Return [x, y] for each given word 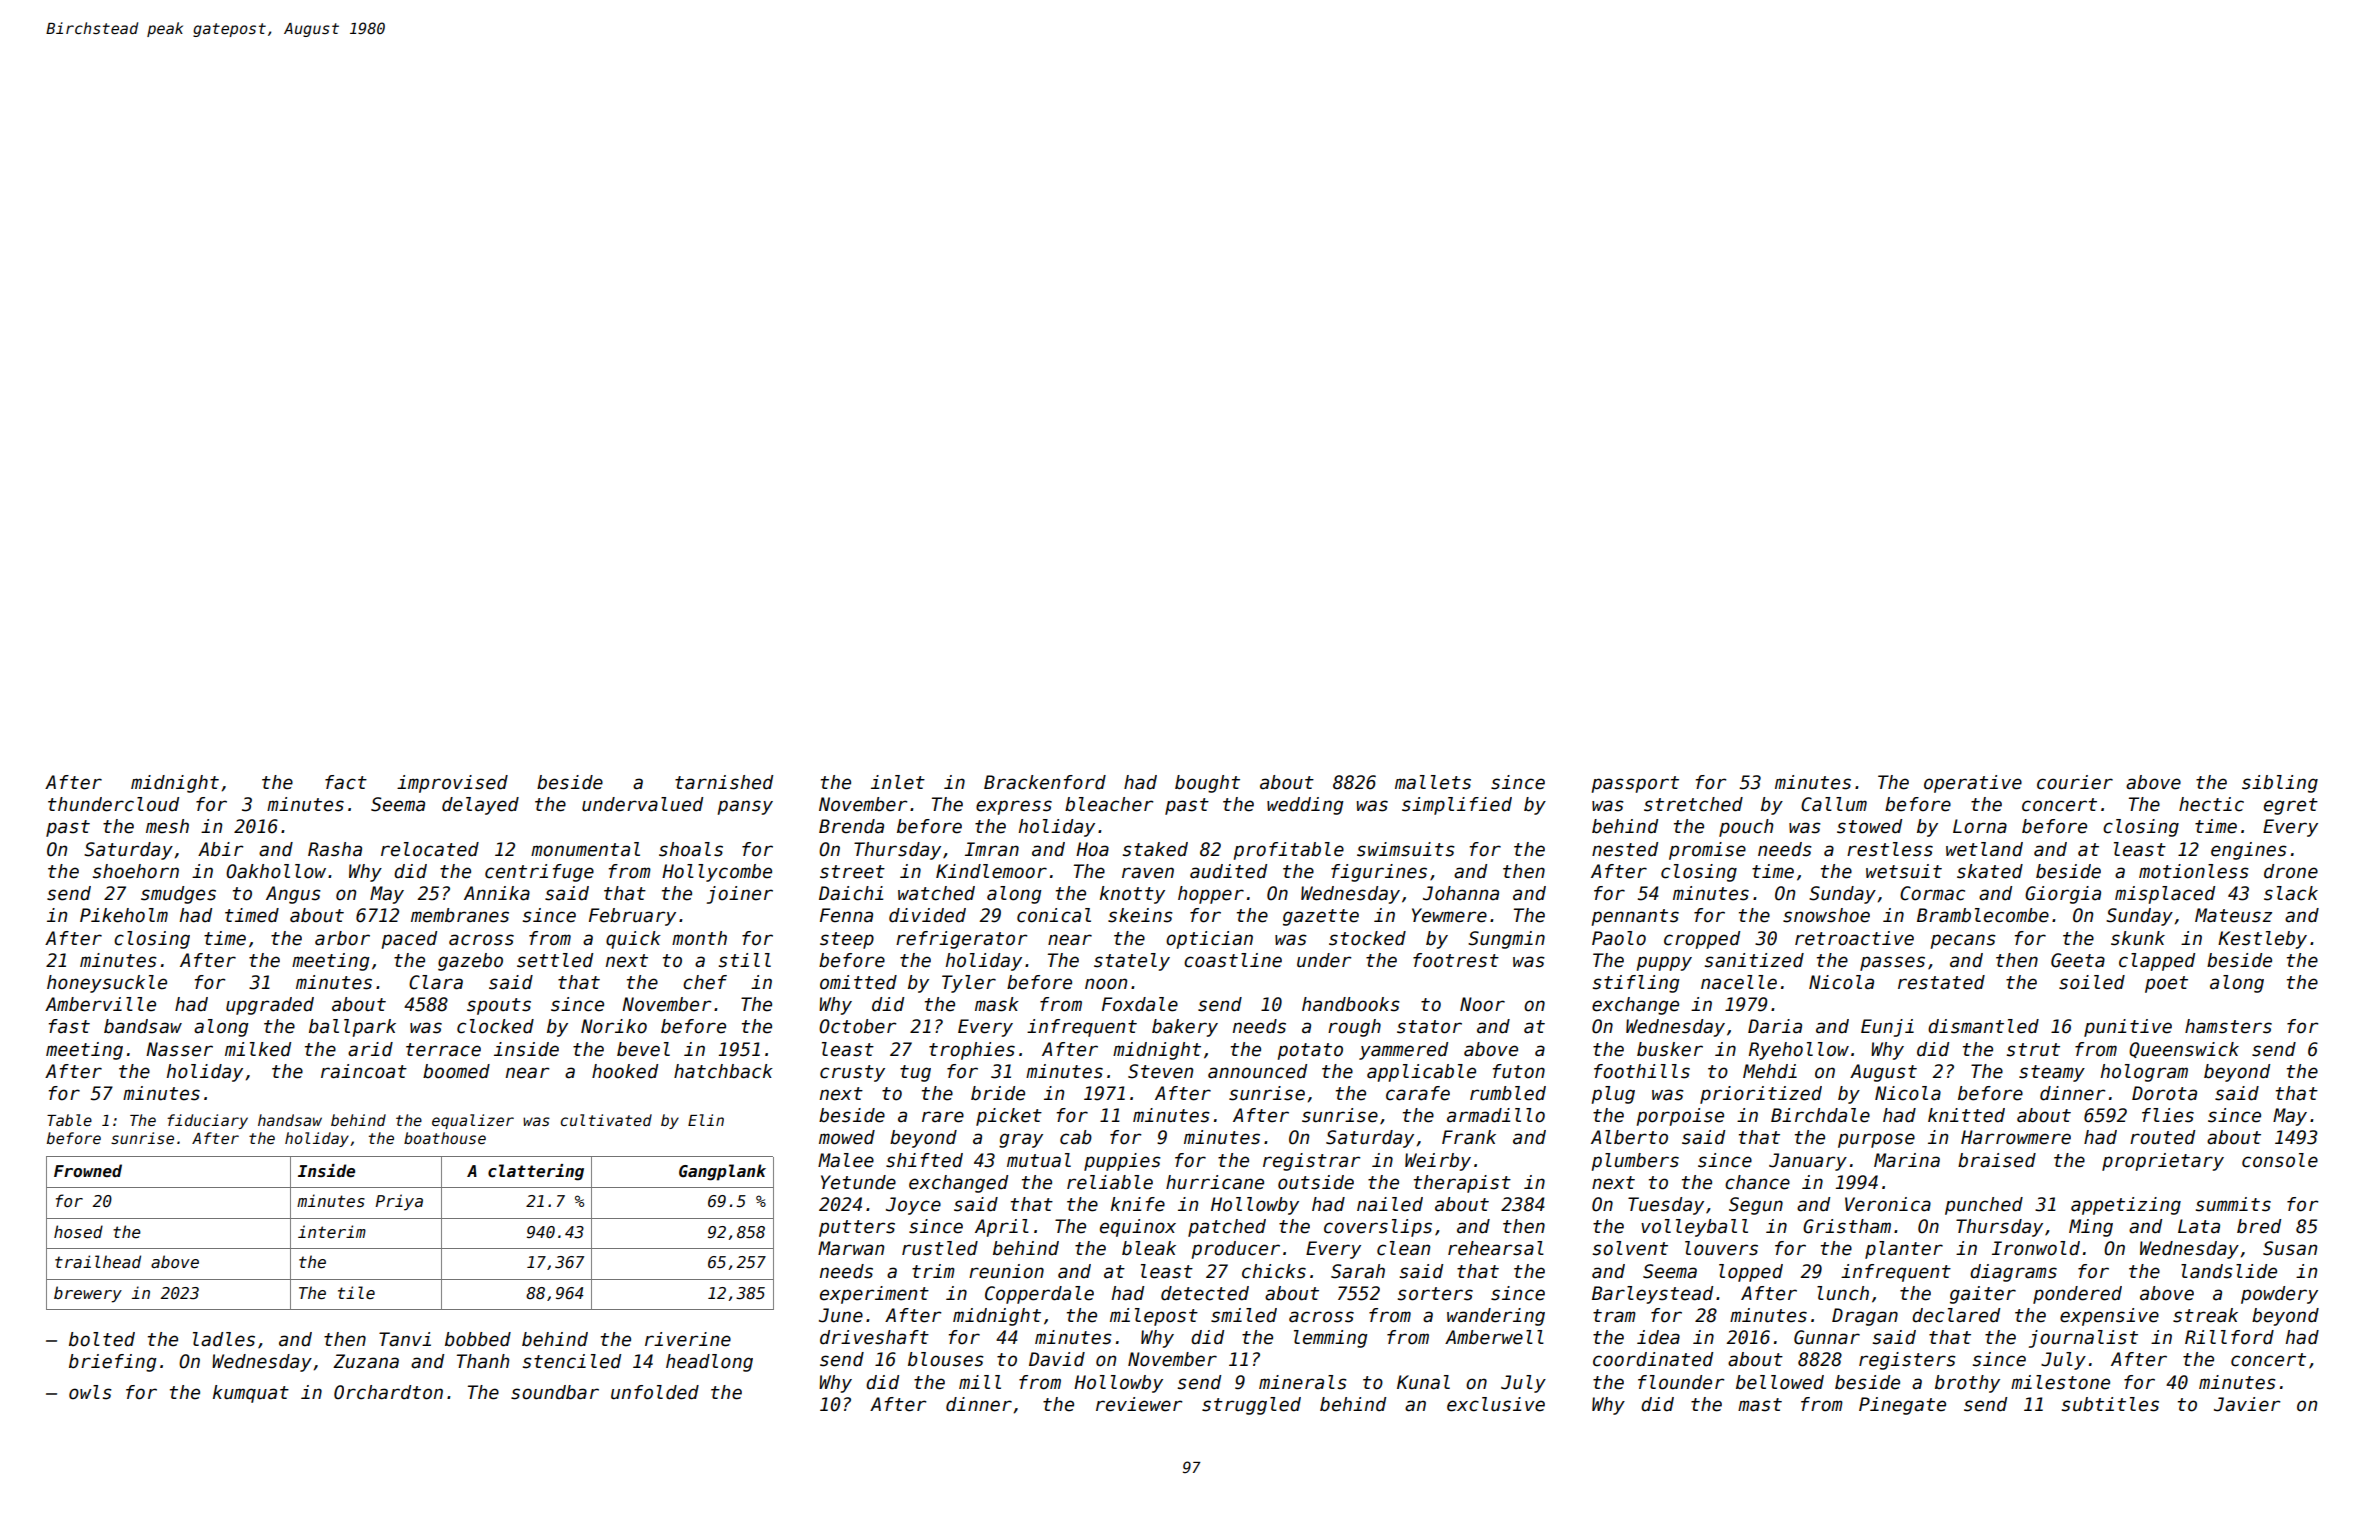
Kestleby [2262, 940]
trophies [972, 1051]
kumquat [251, 1394]
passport [1635, 784]
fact [346, 782]
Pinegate [1902, 1406]
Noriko [614, 1026]
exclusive [1496, 1404]
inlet [898, 782]
